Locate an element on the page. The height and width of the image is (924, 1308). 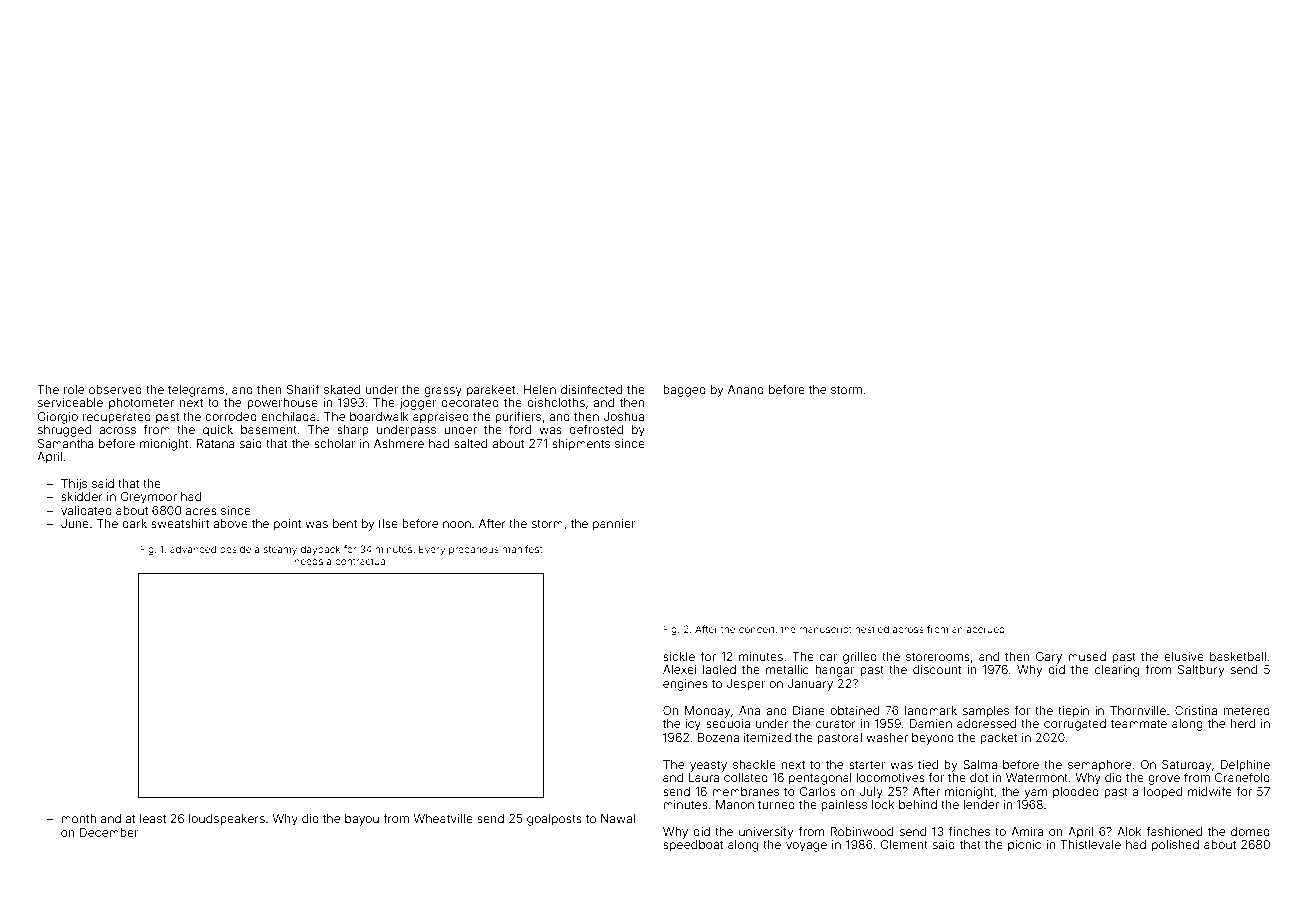
loudspeakers is located at coordinates (227, 820).
